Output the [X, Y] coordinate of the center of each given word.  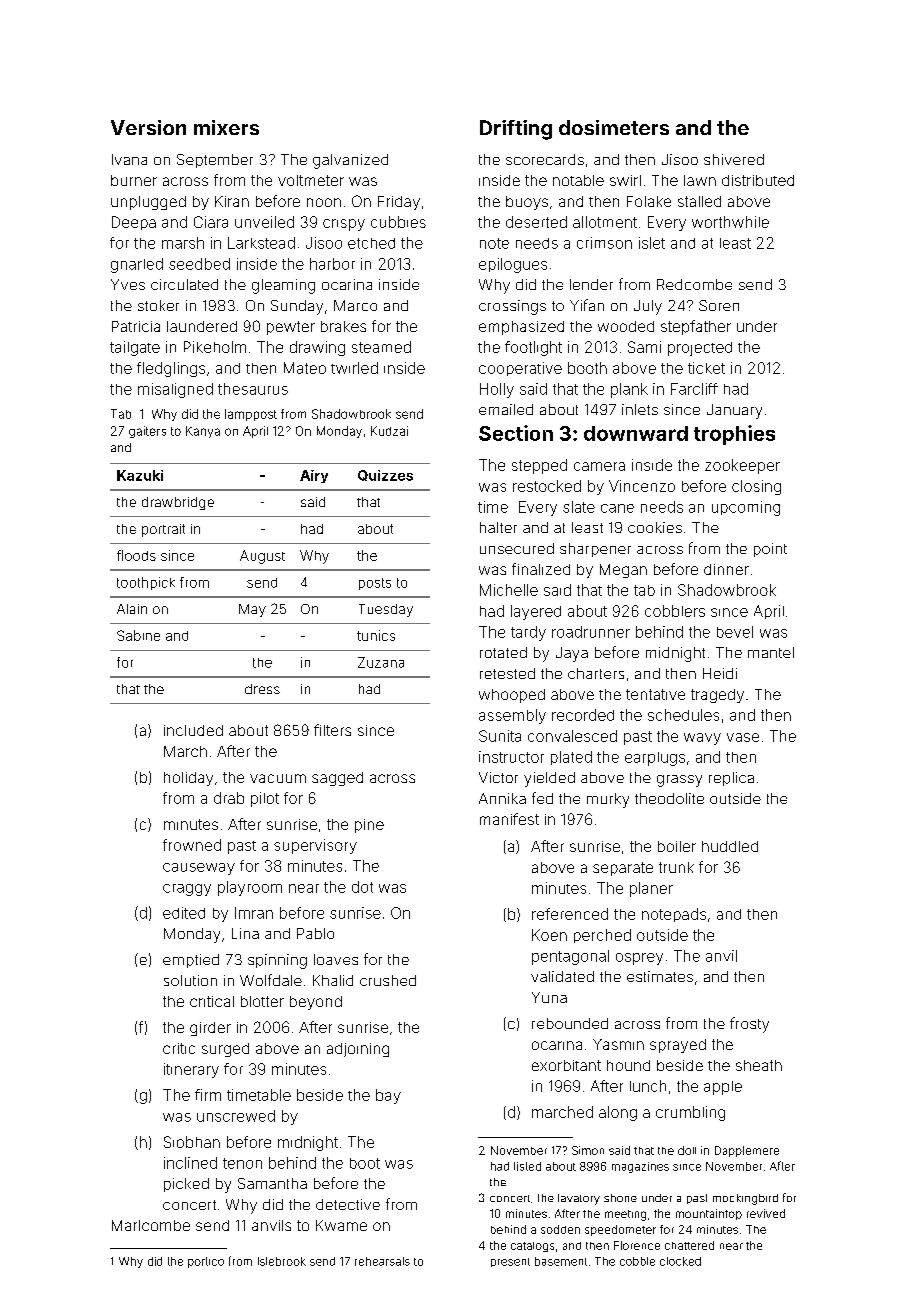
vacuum [278, 778]
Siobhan [192, 1142]
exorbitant [566, 1065]
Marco [355, 305]
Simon [588, 1150]
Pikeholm [215, 347]
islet [652, 243]
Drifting [516, 130]
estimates [660, 976]
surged [225, 1050]
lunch [648, 1086]
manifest [509, 819]
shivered [734, 159]
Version [148, 127]
